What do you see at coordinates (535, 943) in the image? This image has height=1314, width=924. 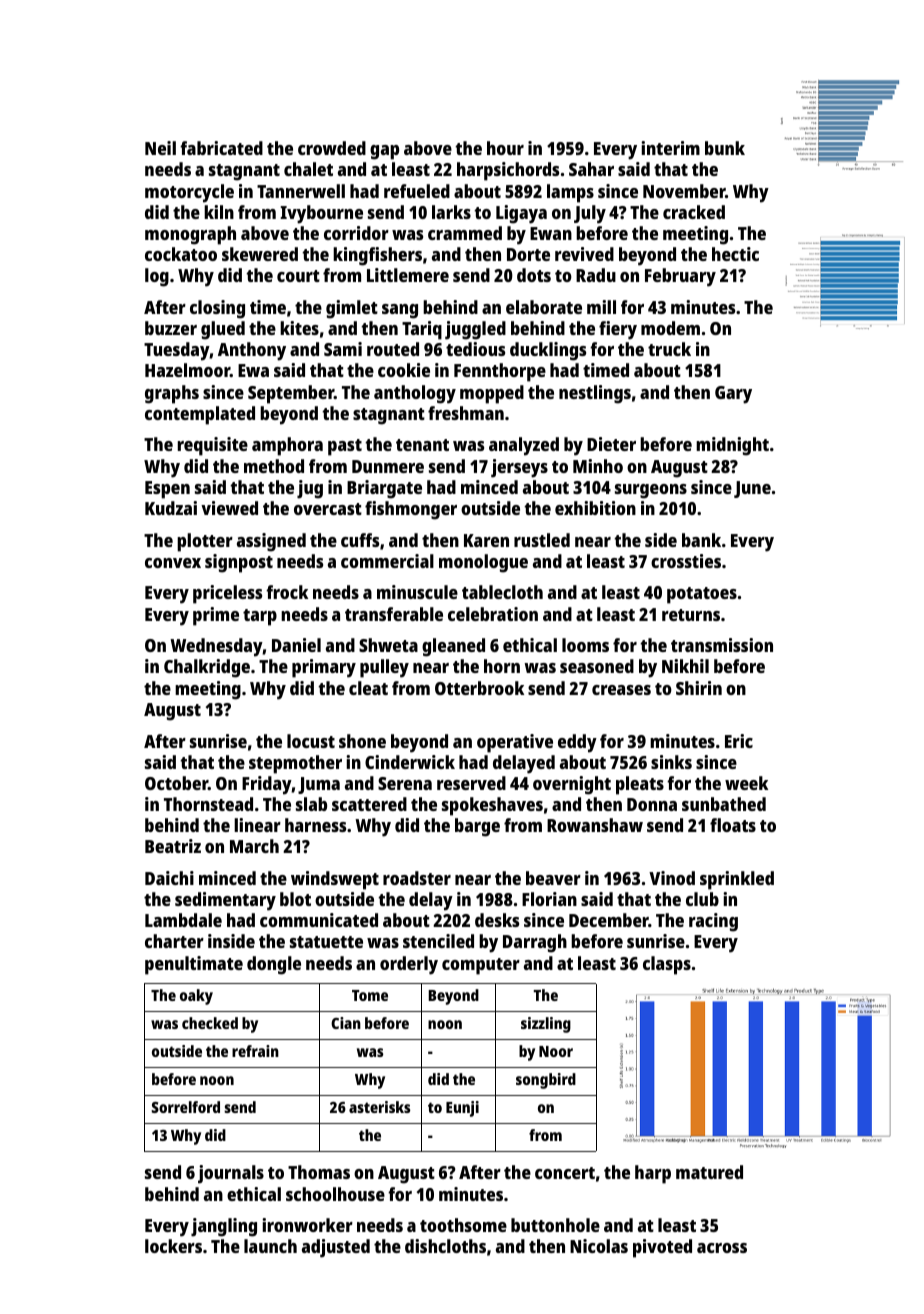 I see `Darragh` at bounding box center [535, 943].
